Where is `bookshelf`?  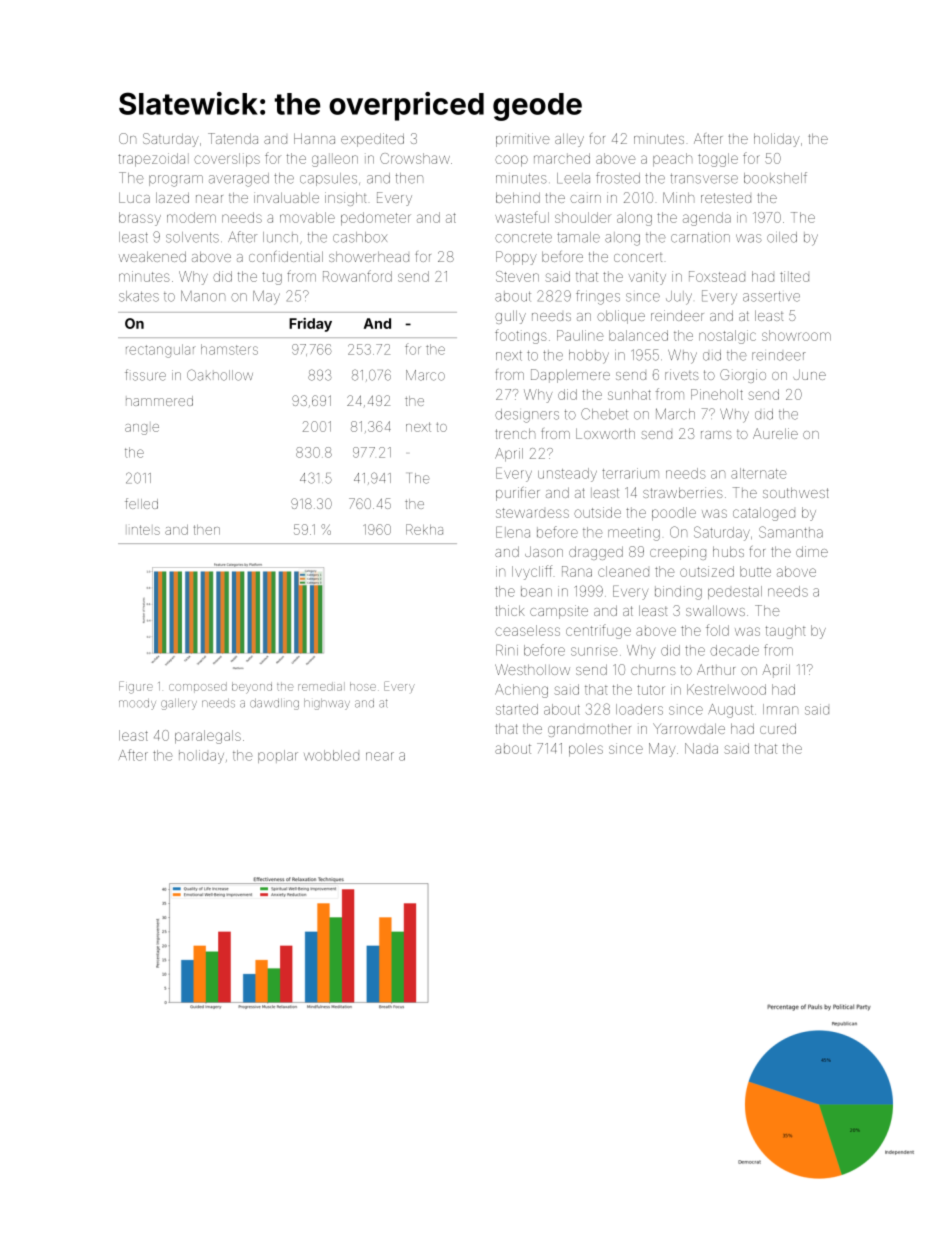
bookshelf is located at coordinates (775, 178).
